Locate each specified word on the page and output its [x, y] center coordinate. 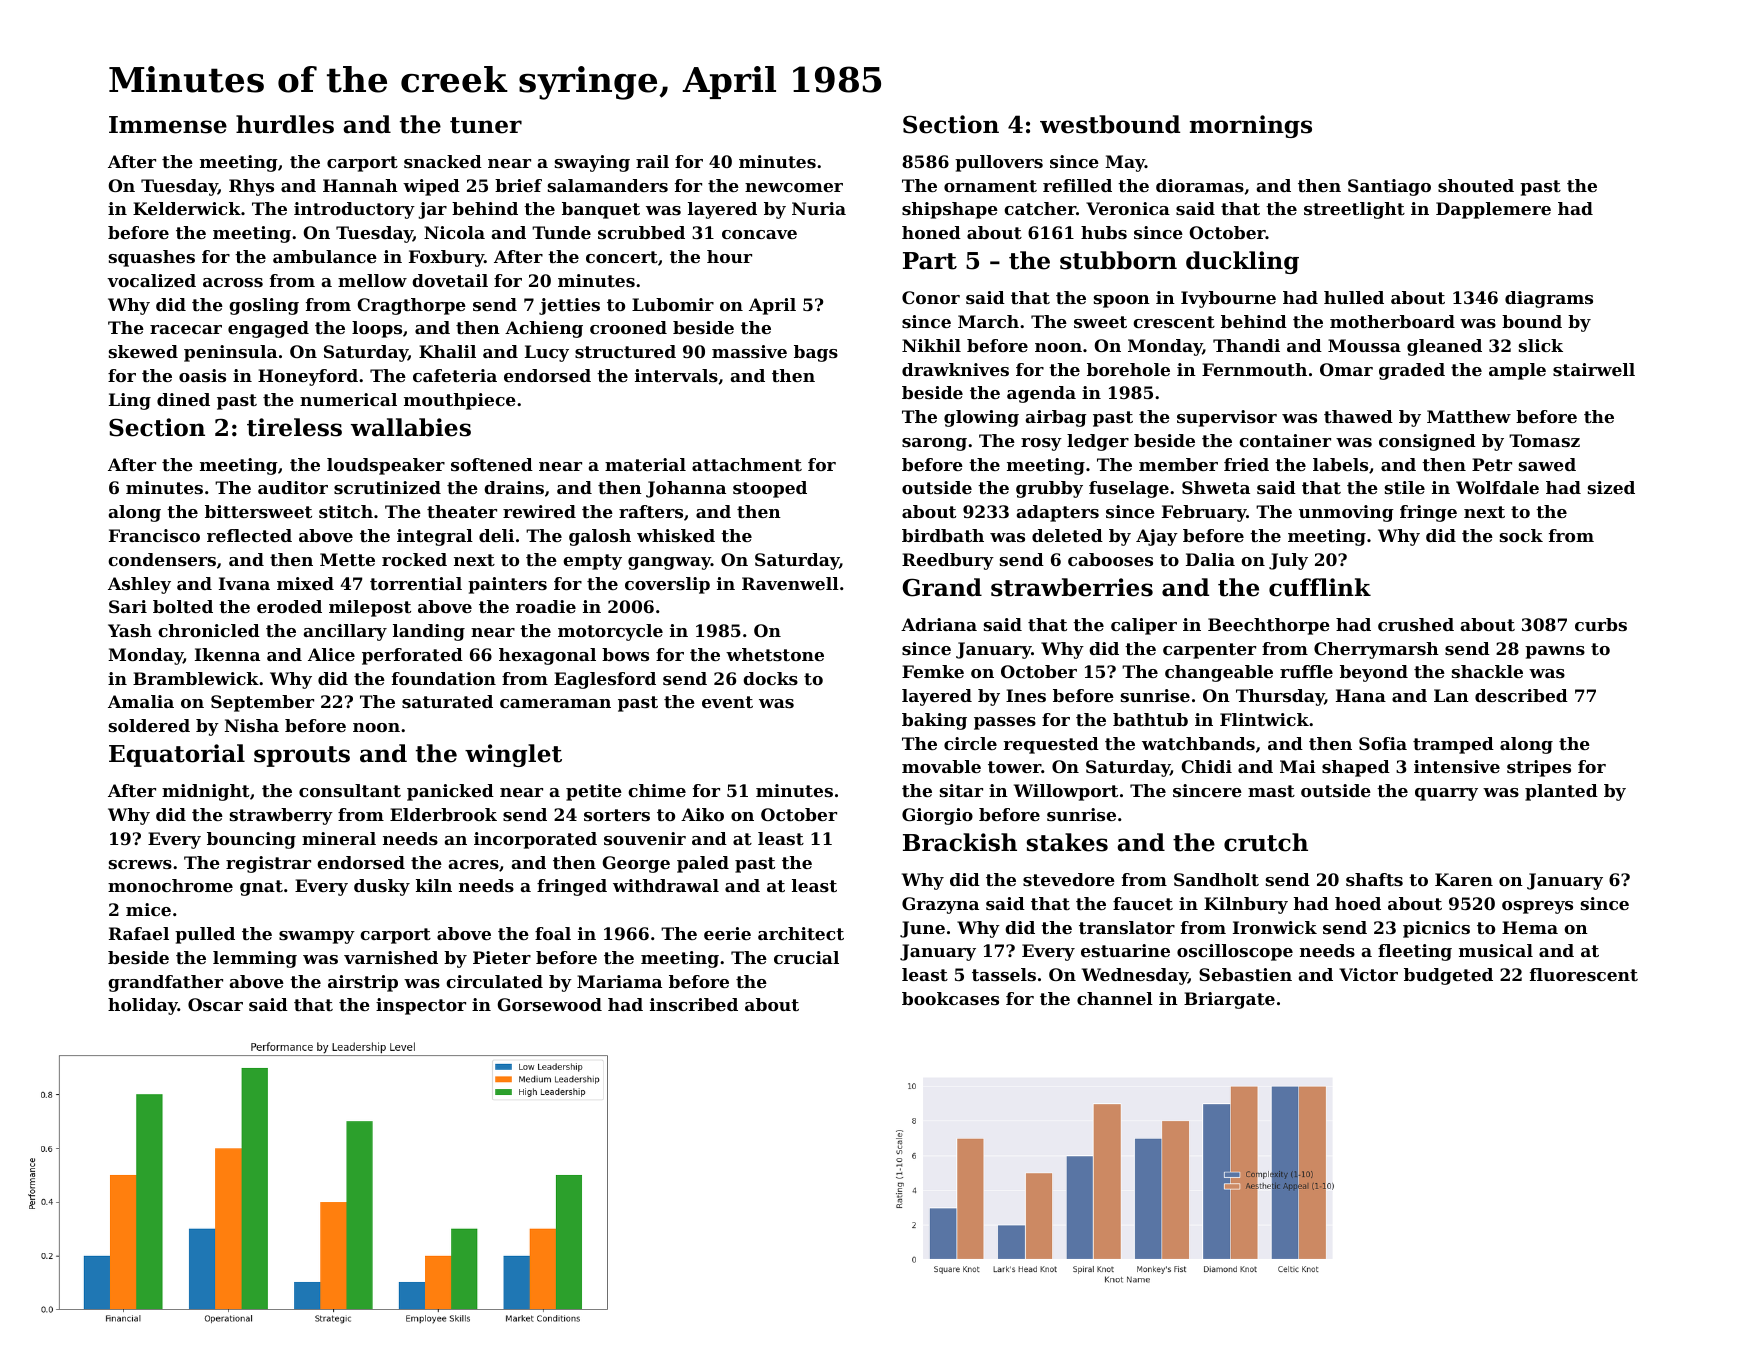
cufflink [1320, 587]
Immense [168, 125]
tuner [486, 125]
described [1521, 695]
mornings [1251, 126]
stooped [770, 489]
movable [941, 766]
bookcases [950, 998]
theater [462, 511]
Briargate [1229, 1000]
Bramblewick [196, 678]
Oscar [215, 1004]
